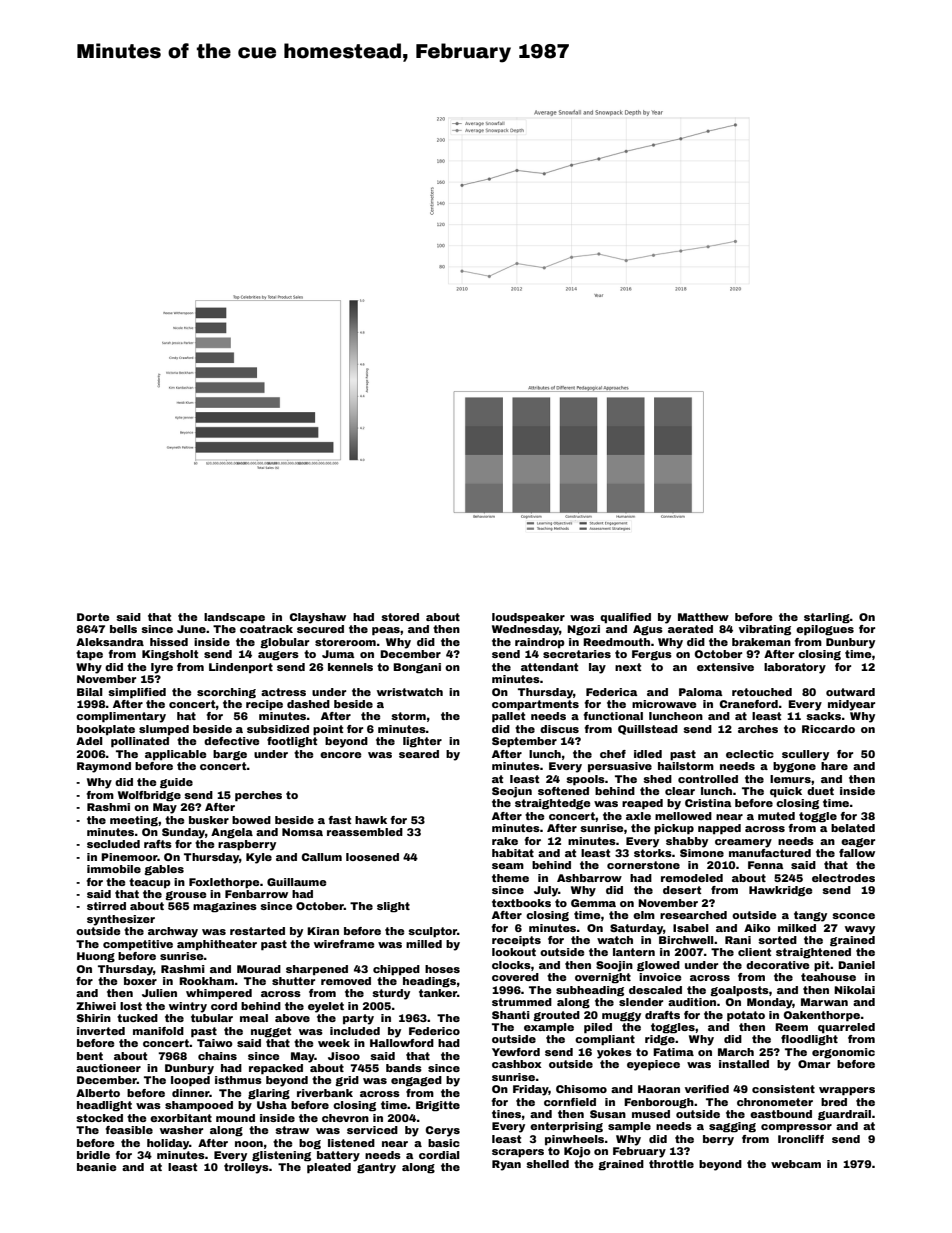  I want to click on textbooks, so click(521, 903).
